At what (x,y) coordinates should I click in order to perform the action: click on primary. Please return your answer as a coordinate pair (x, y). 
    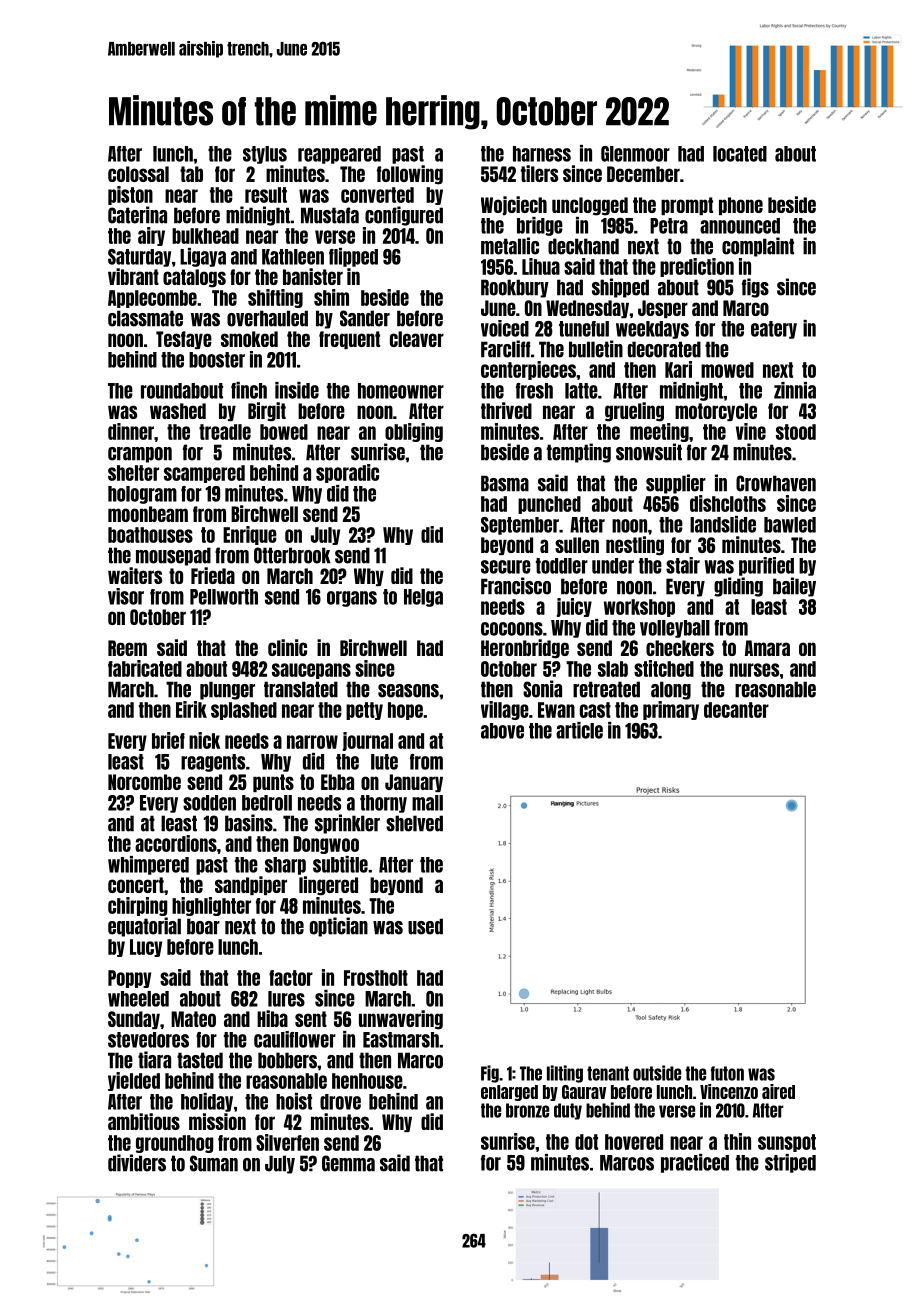
    Looking at the image, I should click on (671, 710).
